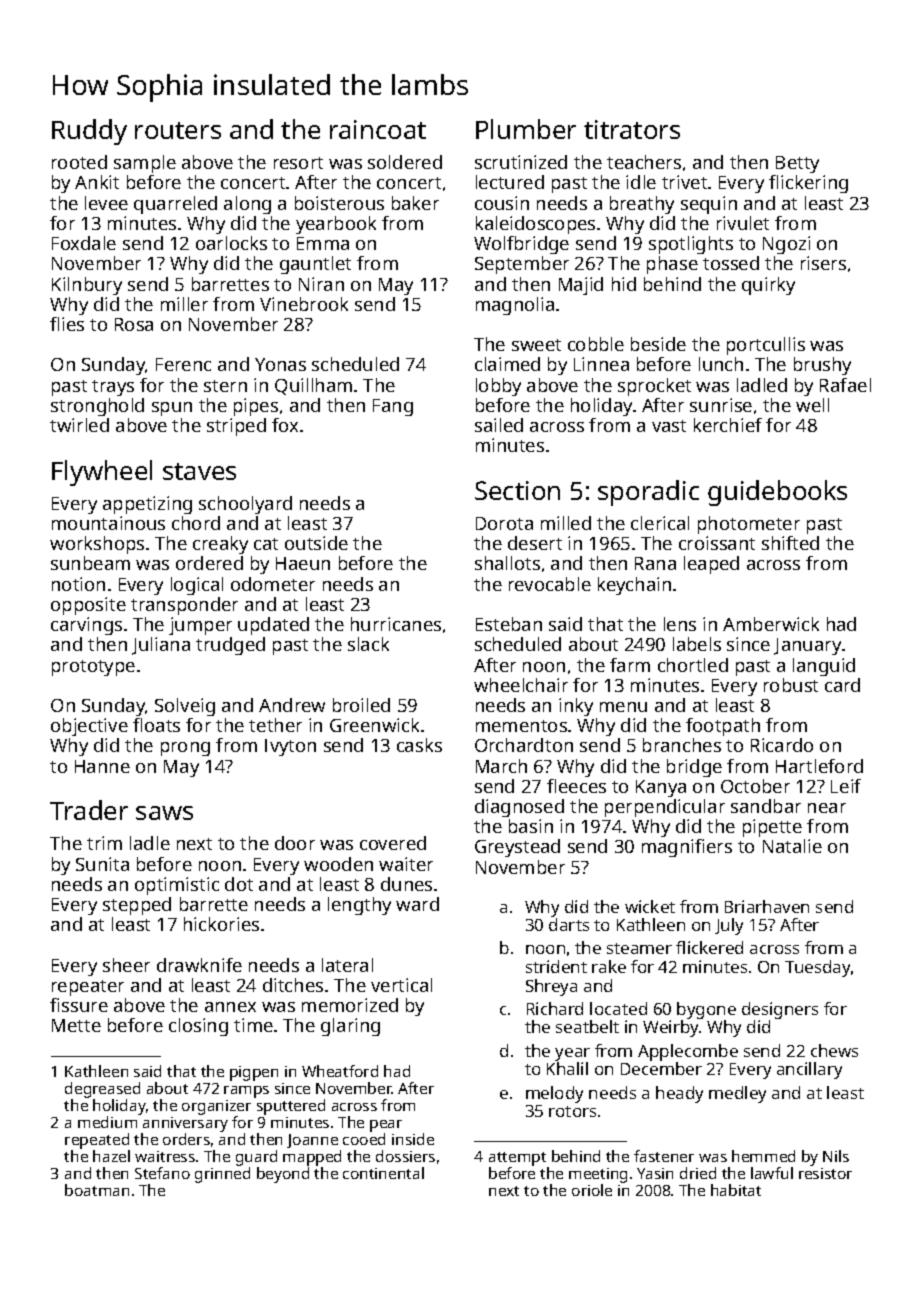  I want to click on covered, so click(393, 843).
